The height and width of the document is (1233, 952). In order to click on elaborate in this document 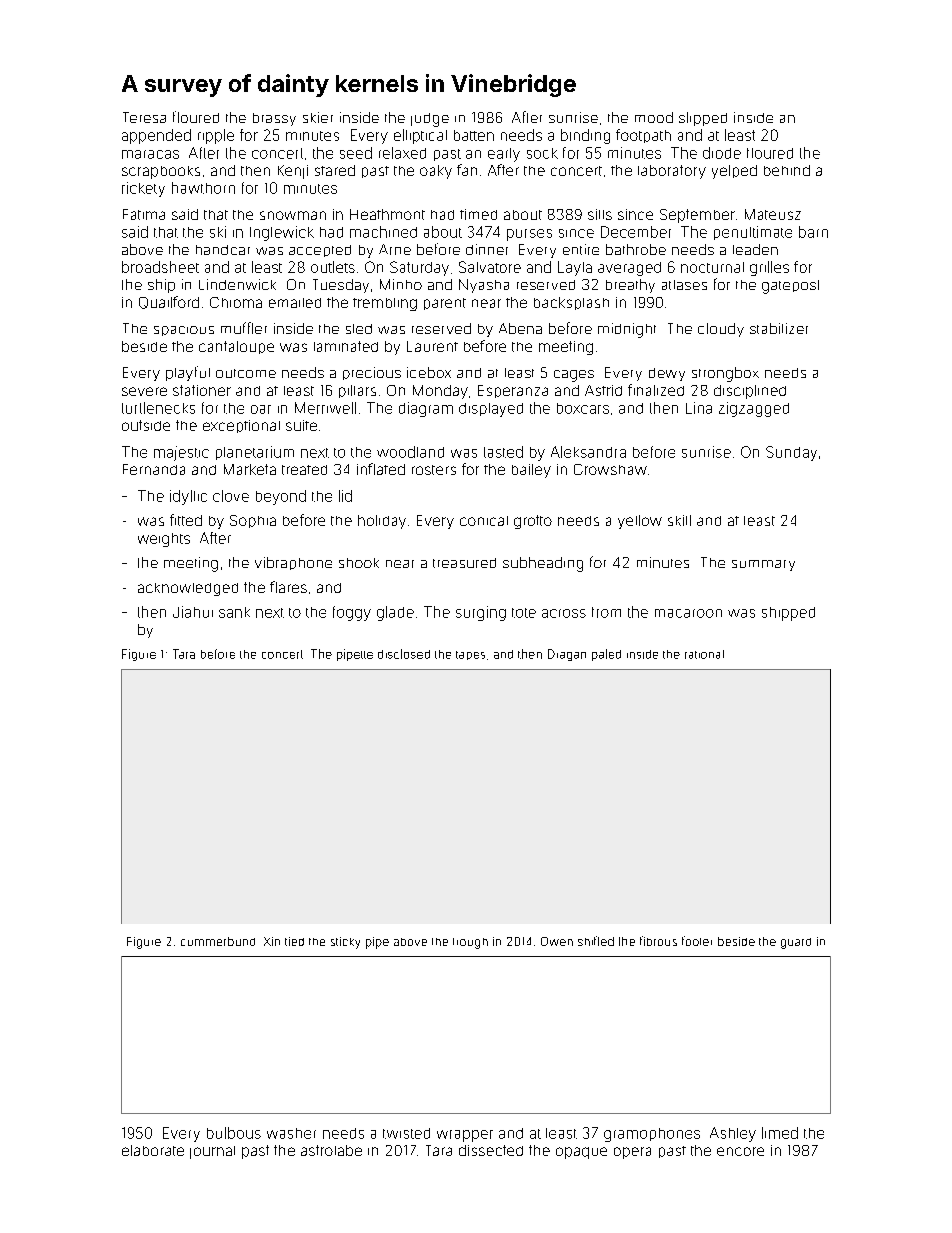, I will do `click(153, 1150)`.
